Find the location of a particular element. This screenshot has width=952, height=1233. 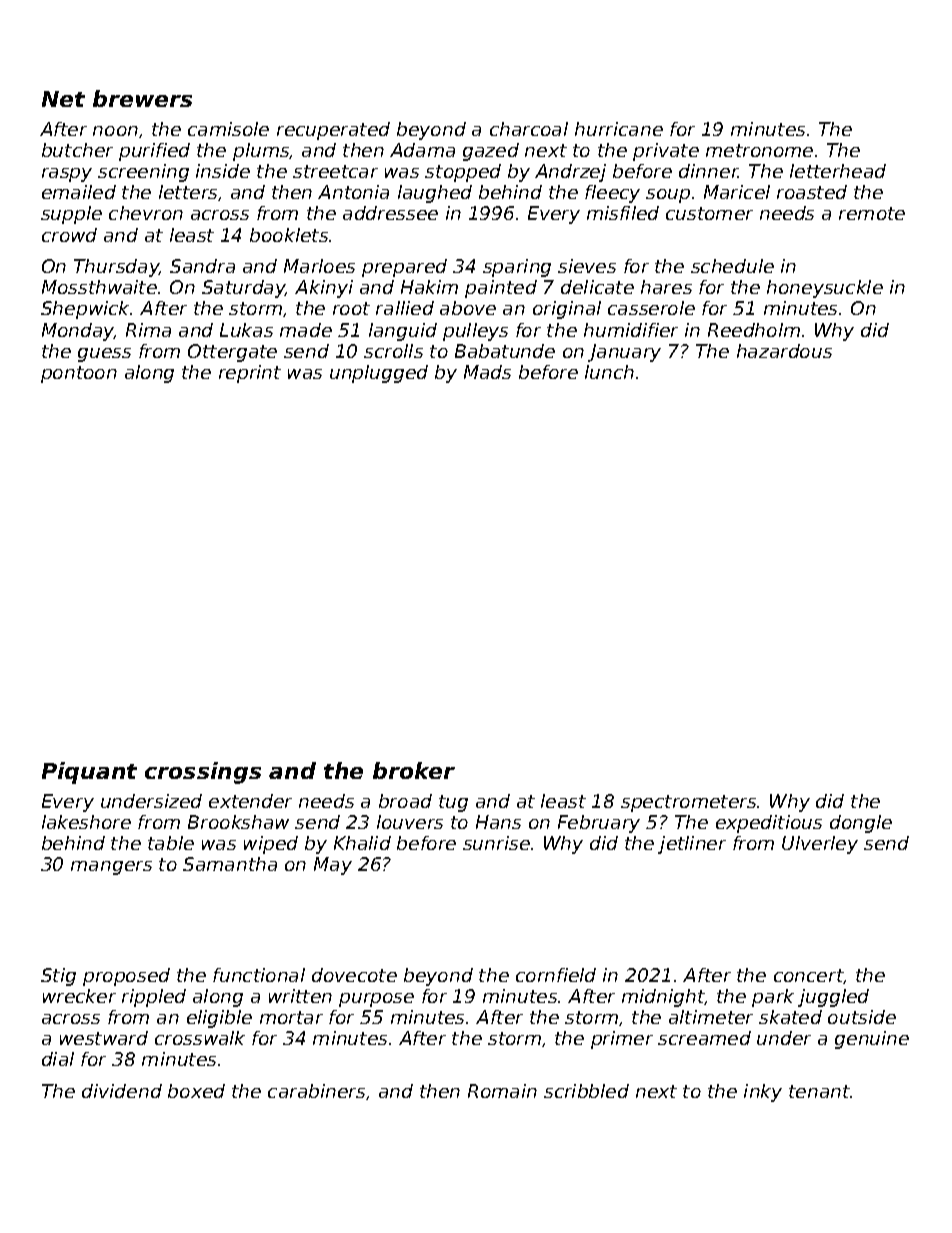

hazardous is located at coordinates (784, 351).
